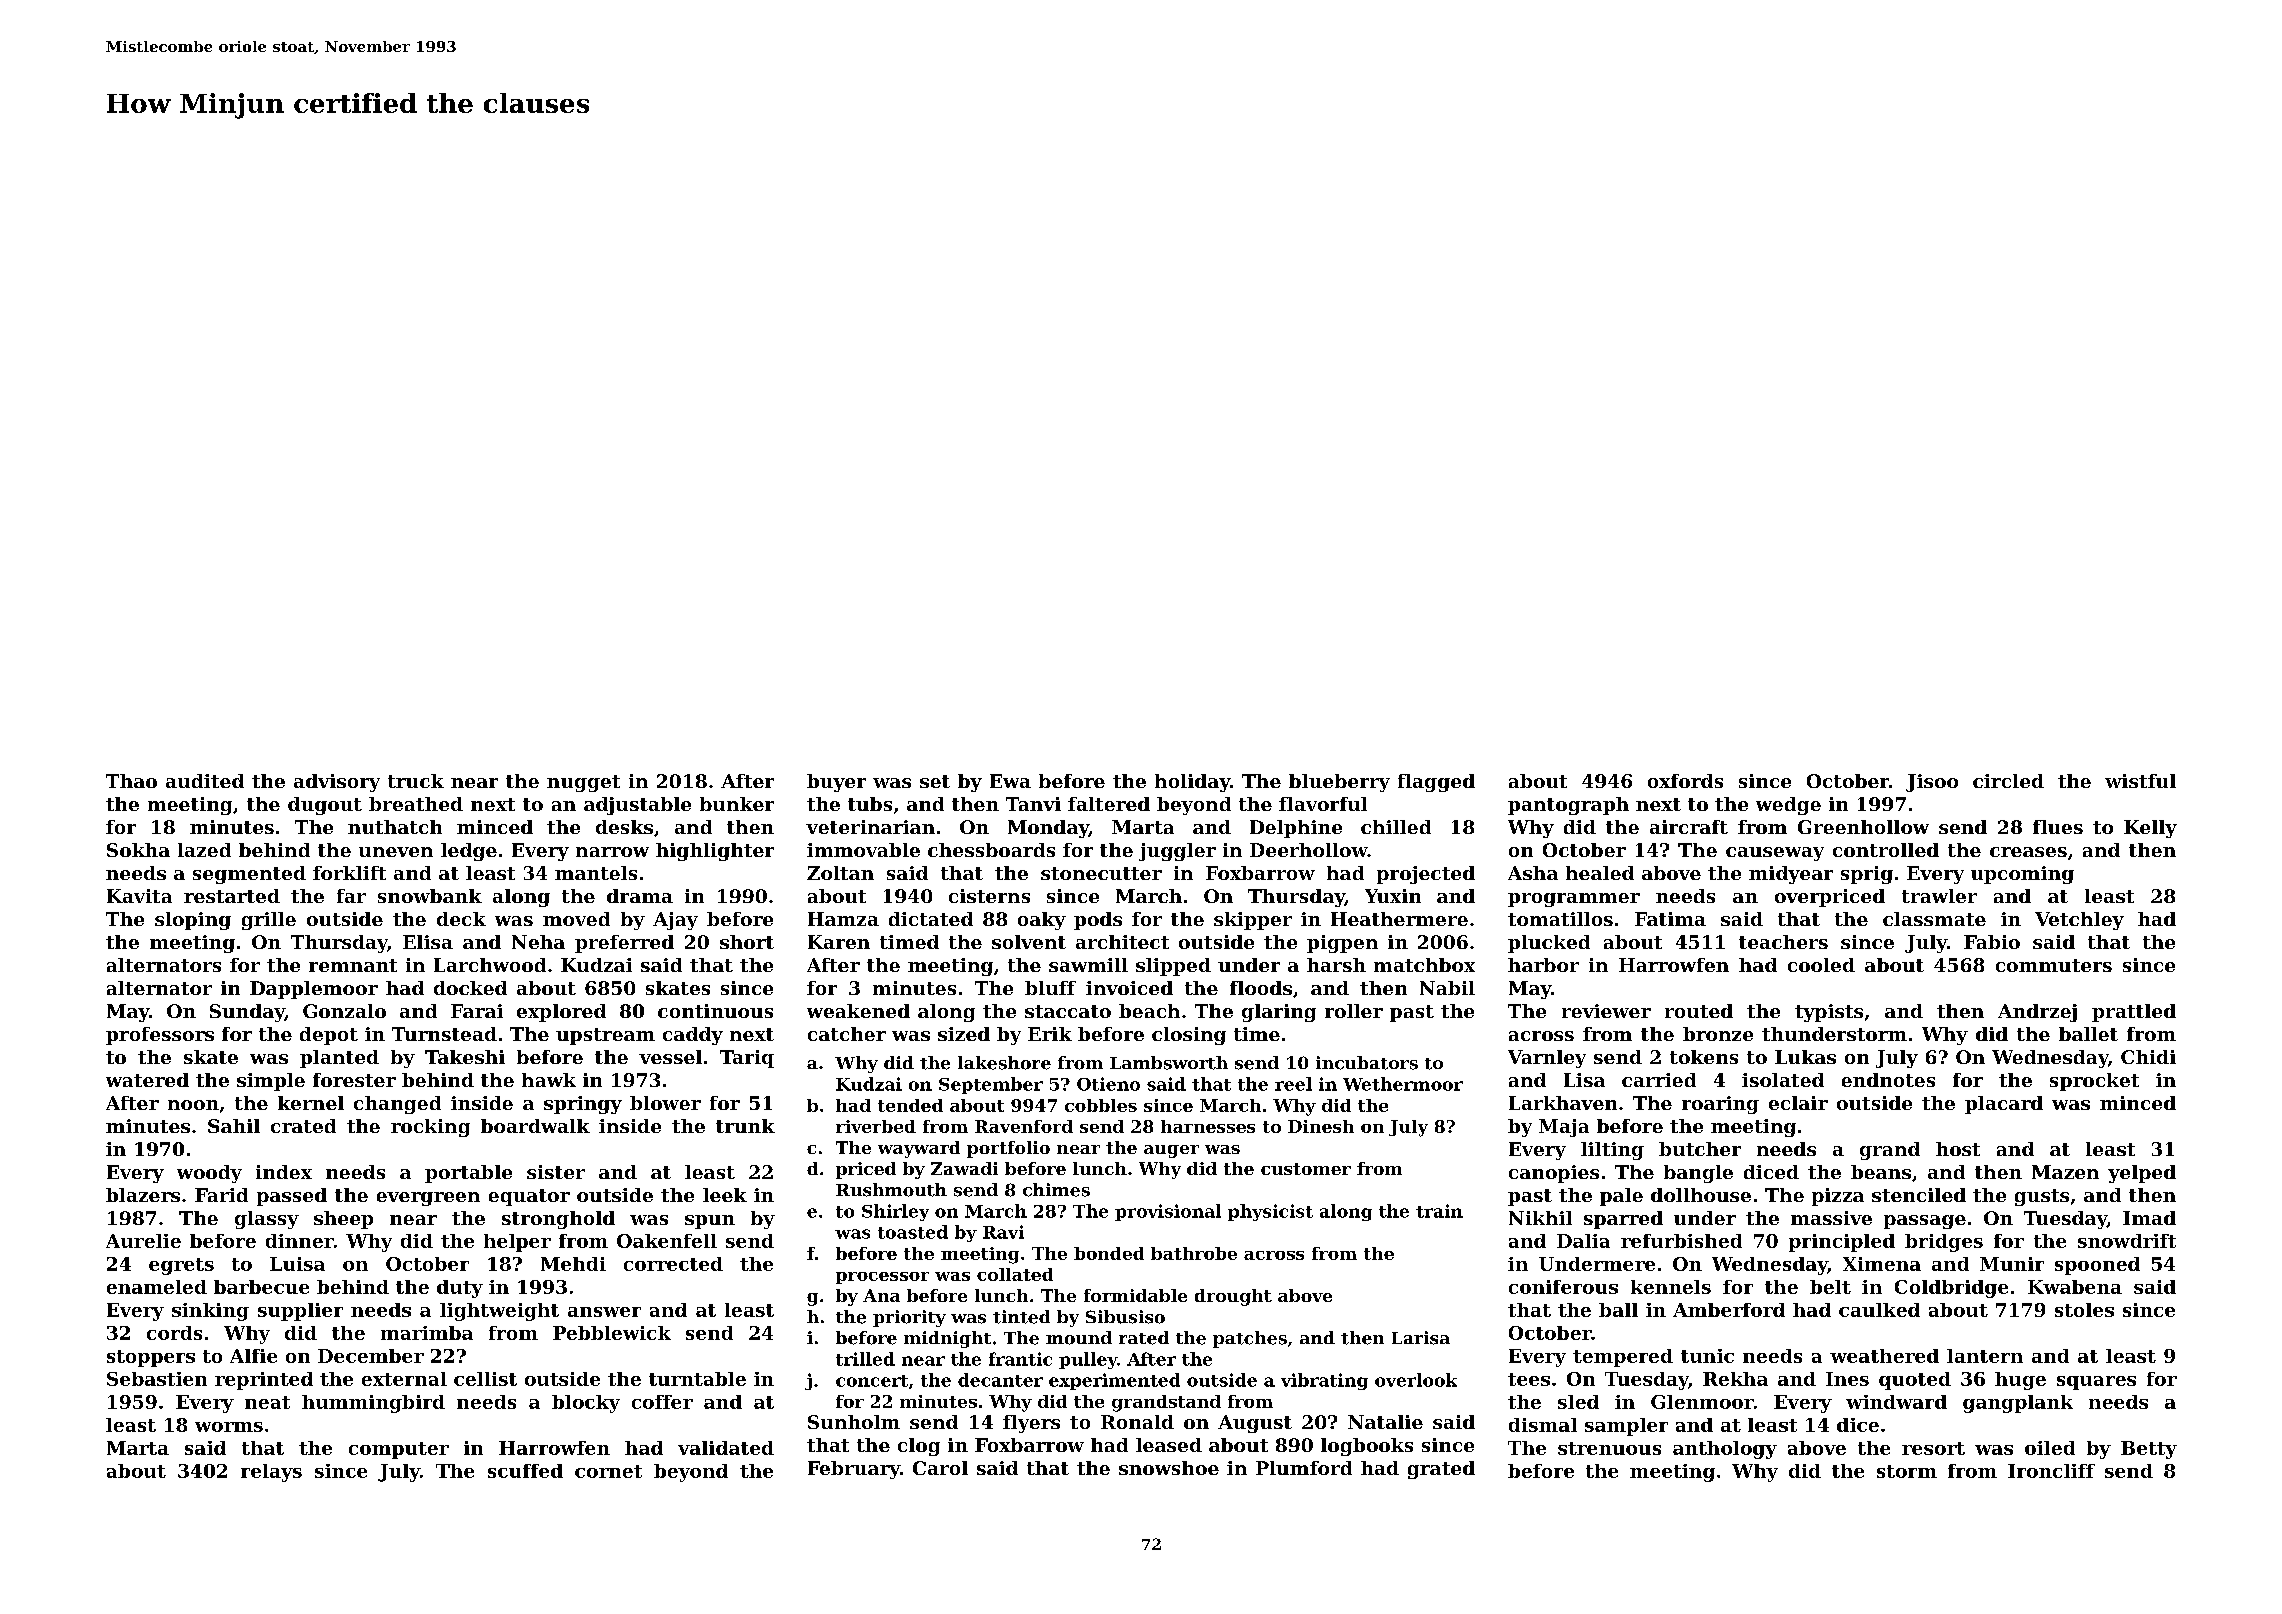 The width and height of the image is (2282, 1614). I want to click on Plumford, so click(1304, 1468).
